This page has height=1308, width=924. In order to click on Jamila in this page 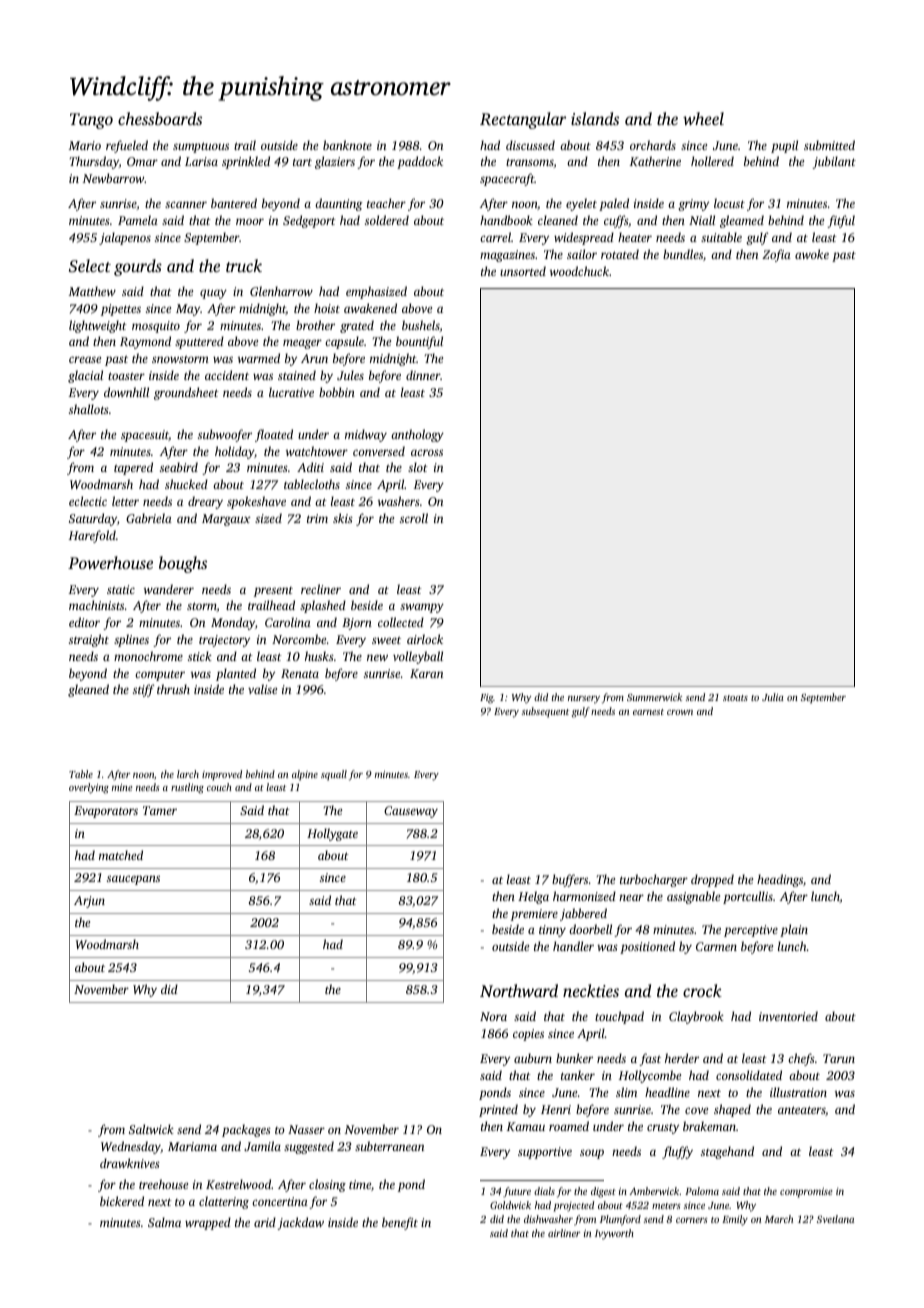, I will do `click(262, 1146)`.
